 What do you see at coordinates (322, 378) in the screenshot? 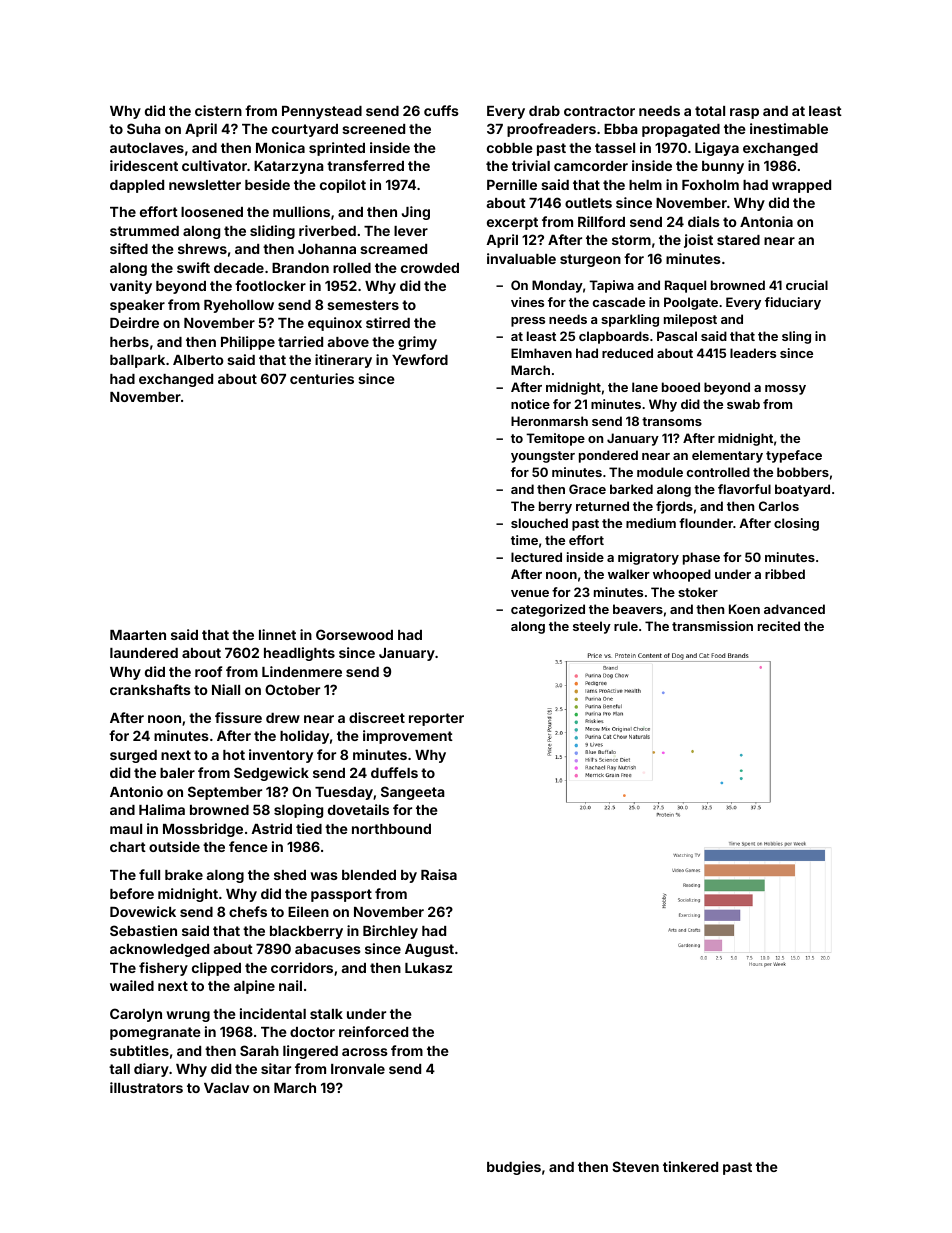
I see `centuries` at bounding box center [322, 378].
